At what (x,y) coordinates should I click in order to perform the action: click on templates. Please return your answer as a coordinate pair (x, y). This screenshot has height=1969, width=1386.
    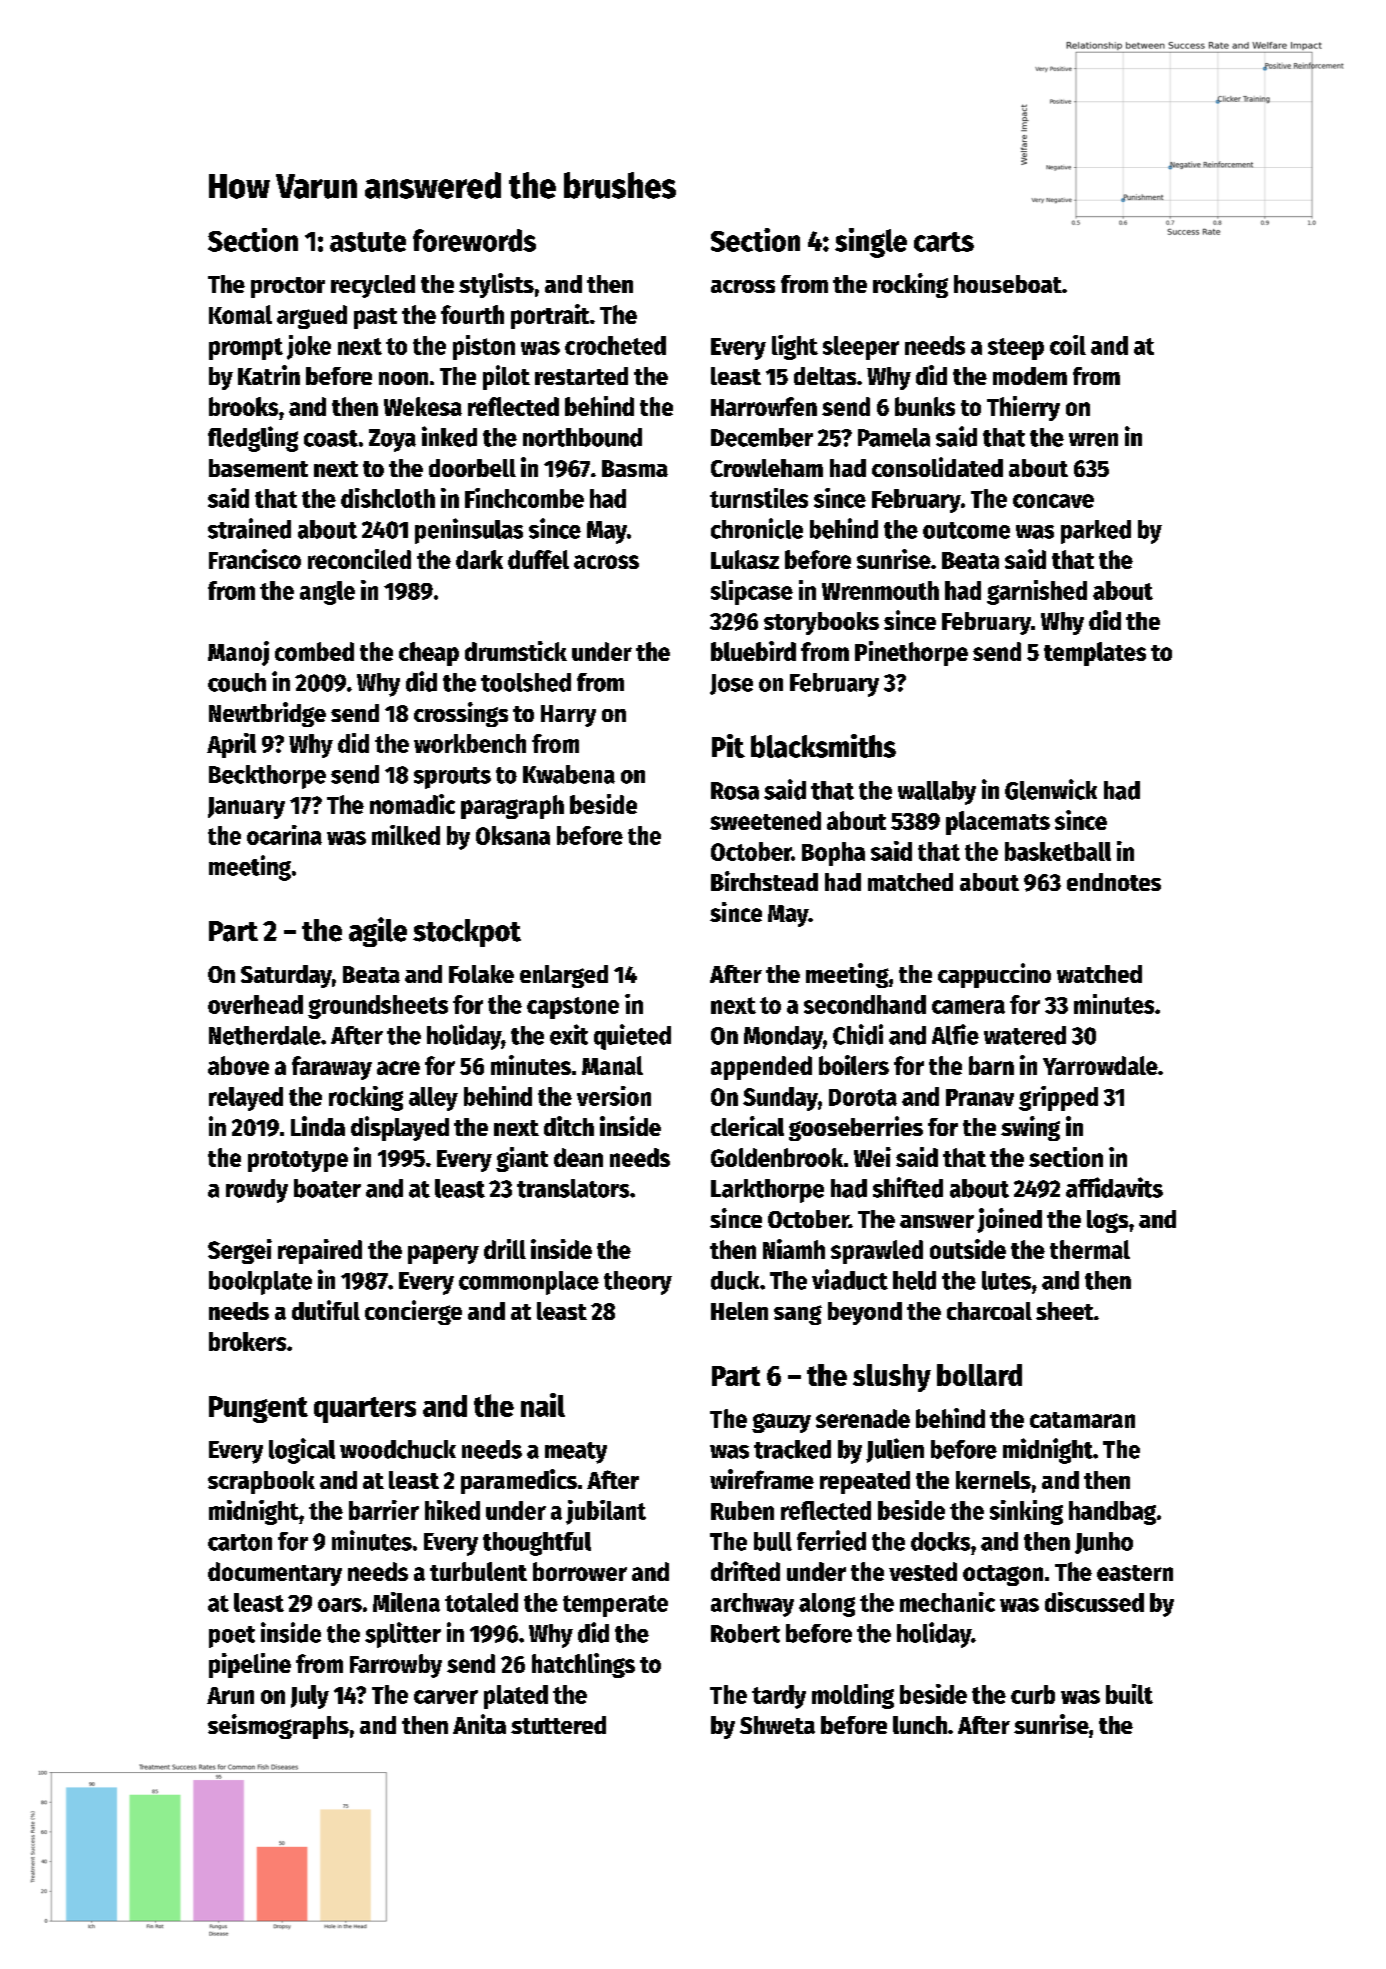
    Looking at the image, I should click on (1095, 654).
